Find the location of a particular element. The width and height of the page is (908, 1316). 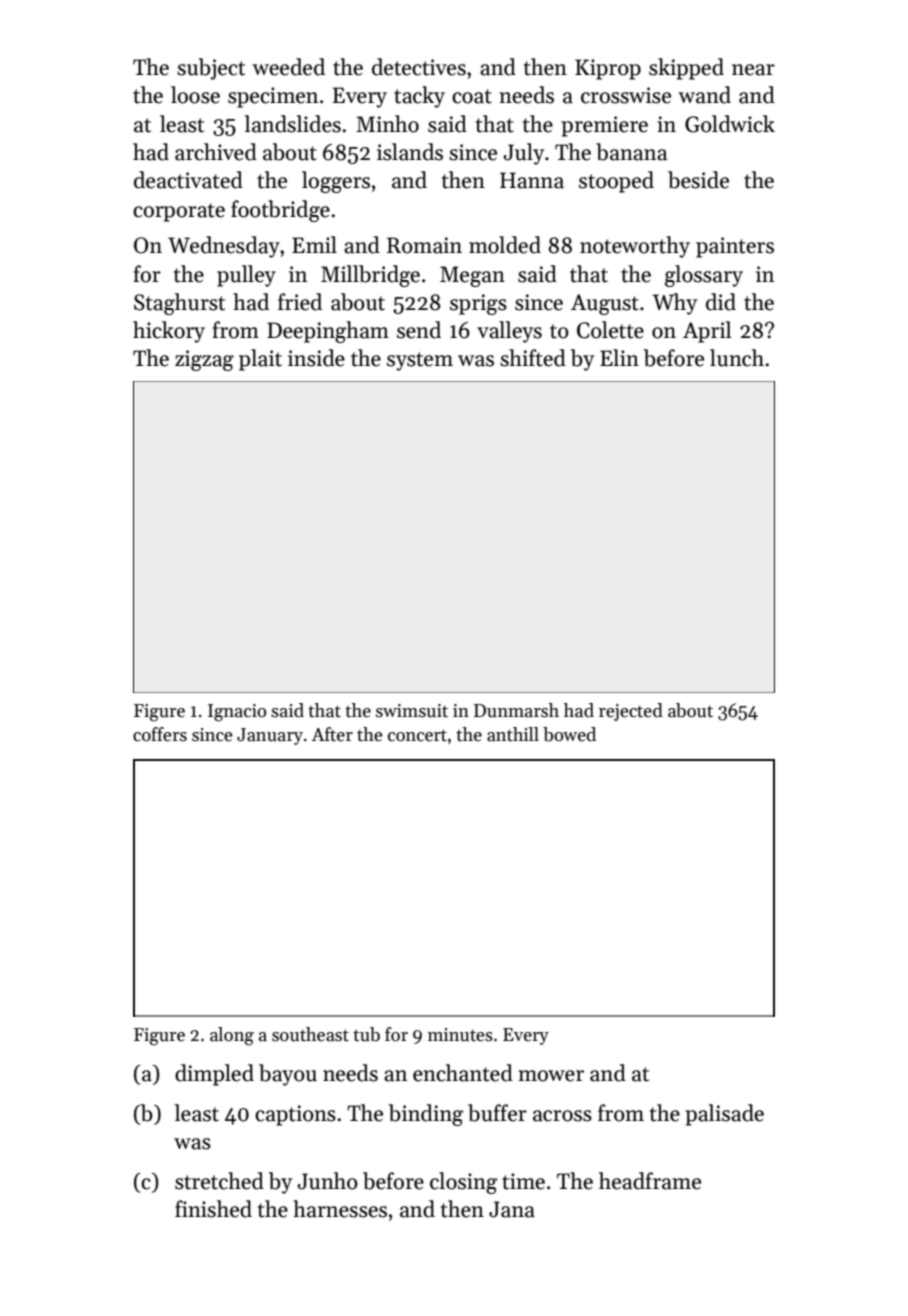

January is located at coordinates (270, 736).
